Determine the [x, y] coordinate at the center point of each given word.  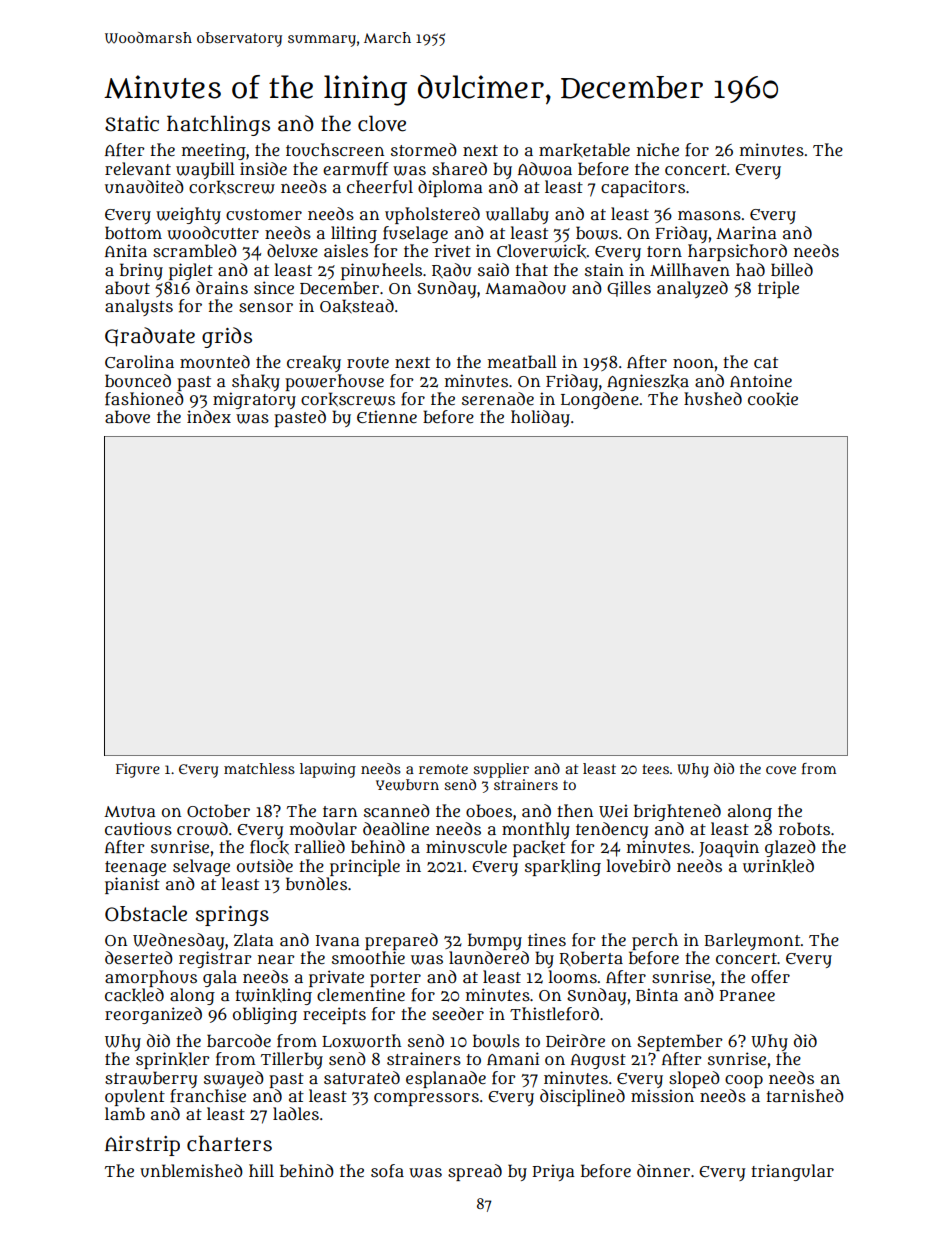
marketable [584, 150]
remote [443, 769]
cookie [773, 399]
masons [709, 216]
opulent [135, 1097]
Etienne [387, 416]
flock [269, 847]
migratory [254, 400]
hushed [713, 399]
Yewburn [407, 785]
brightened [677, 812]
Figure [138, 770]
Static [132, 124]
